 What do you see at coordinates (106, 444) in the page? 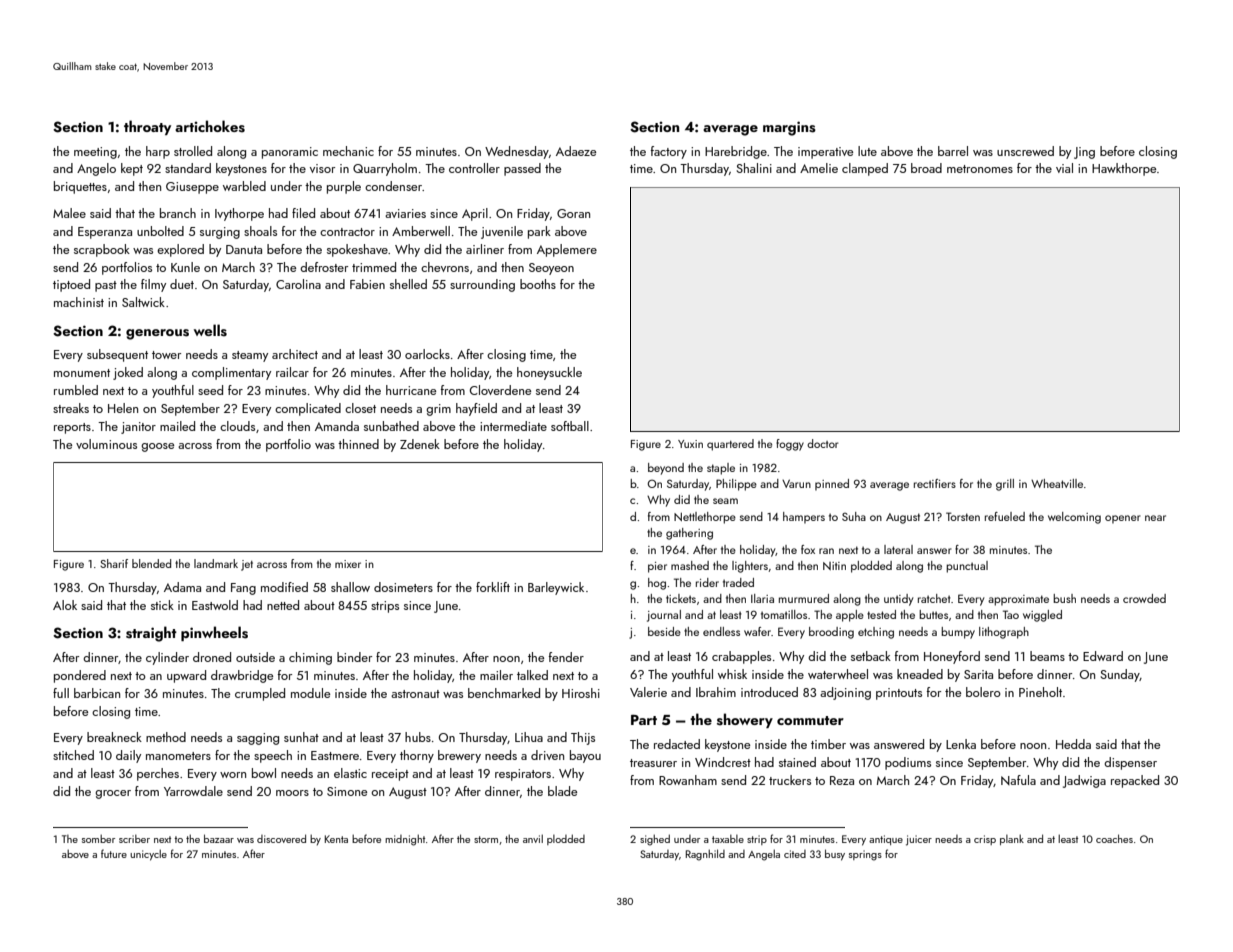
I see `voluminous` at bounding box center [106, 444].
